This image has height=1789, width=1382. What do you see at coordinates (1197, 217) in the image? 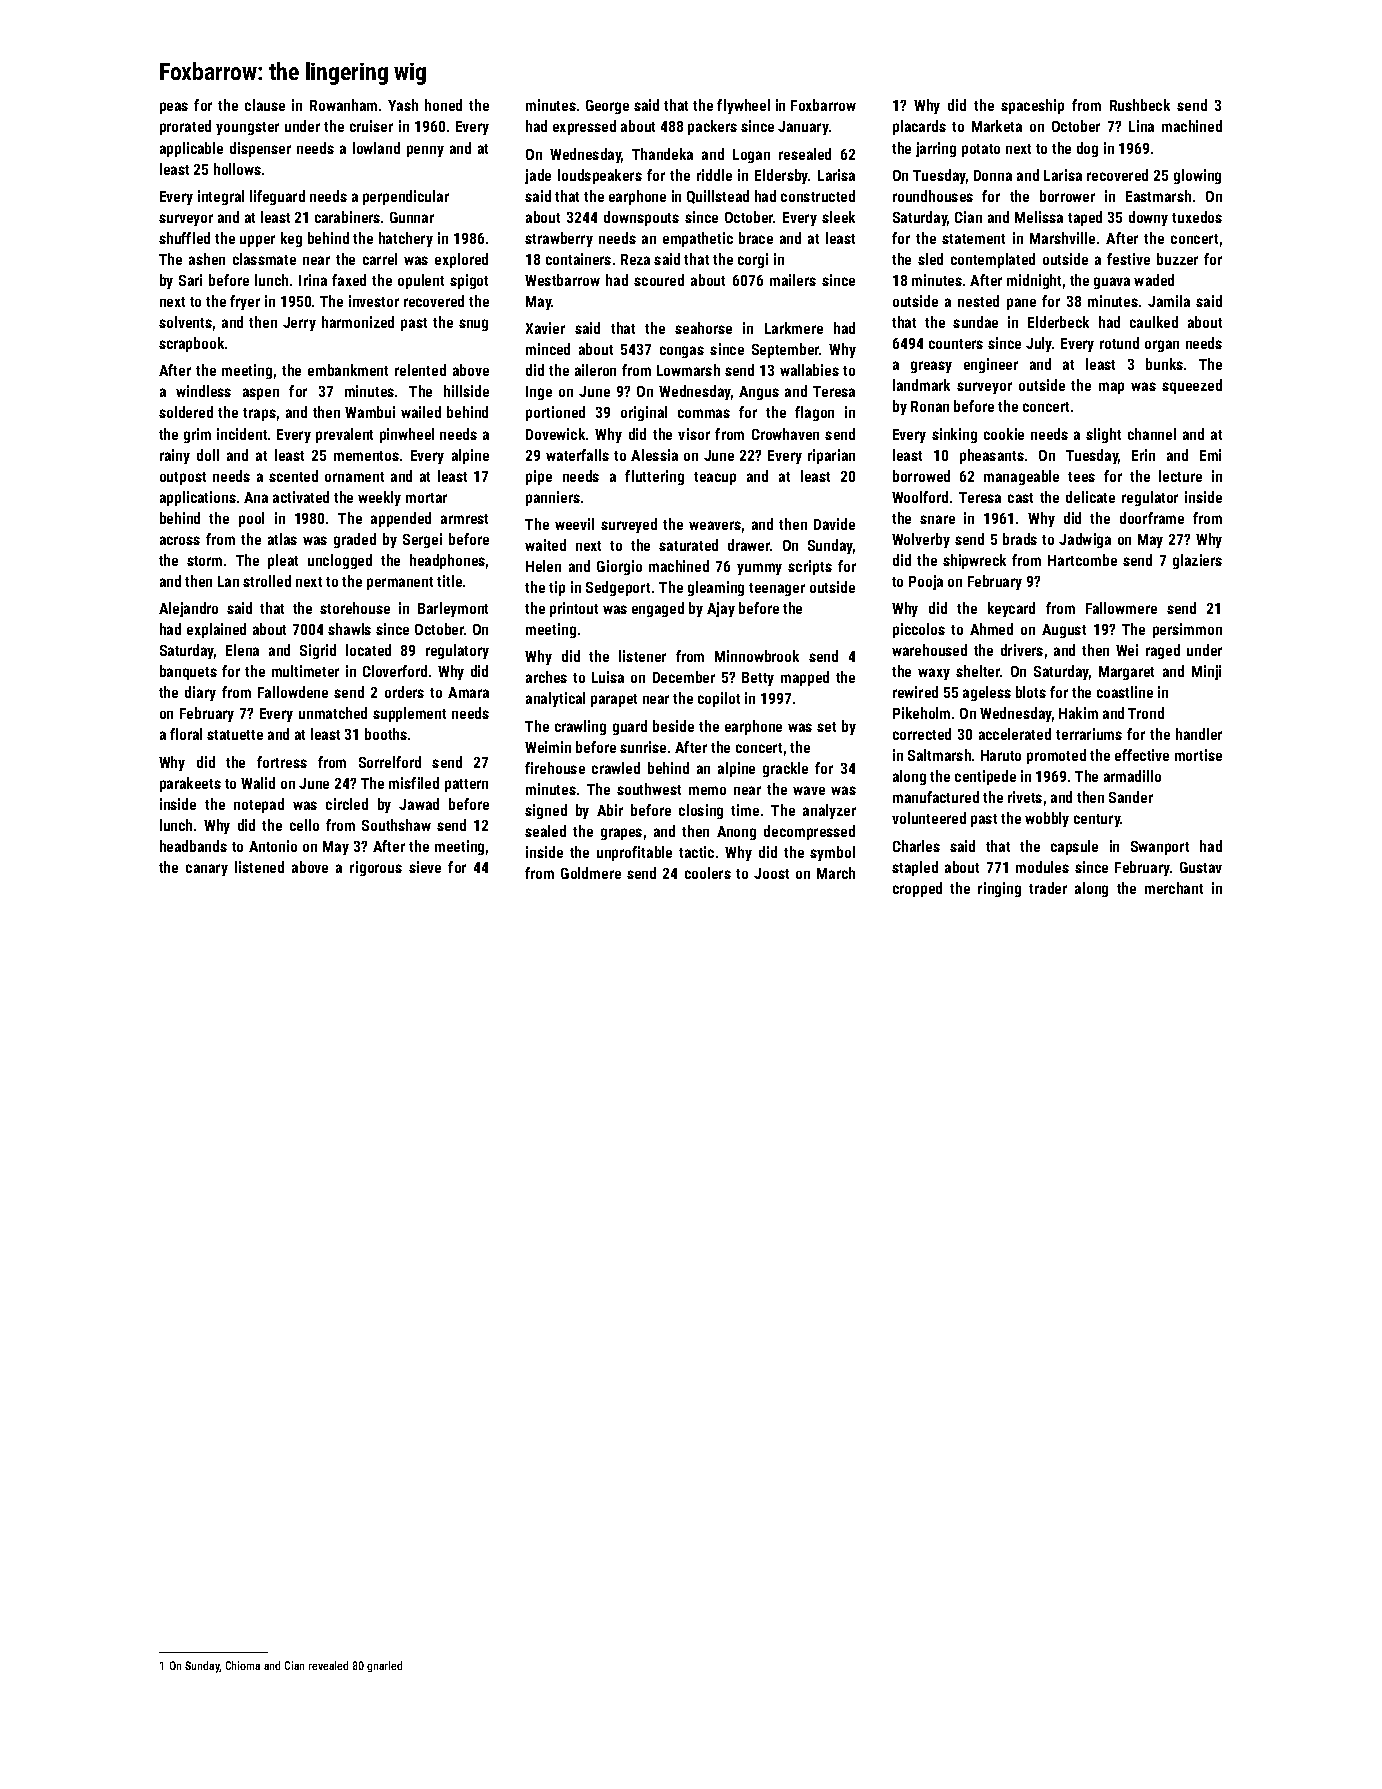
I see `tuxedos` at bounding box center [1197, 217].
